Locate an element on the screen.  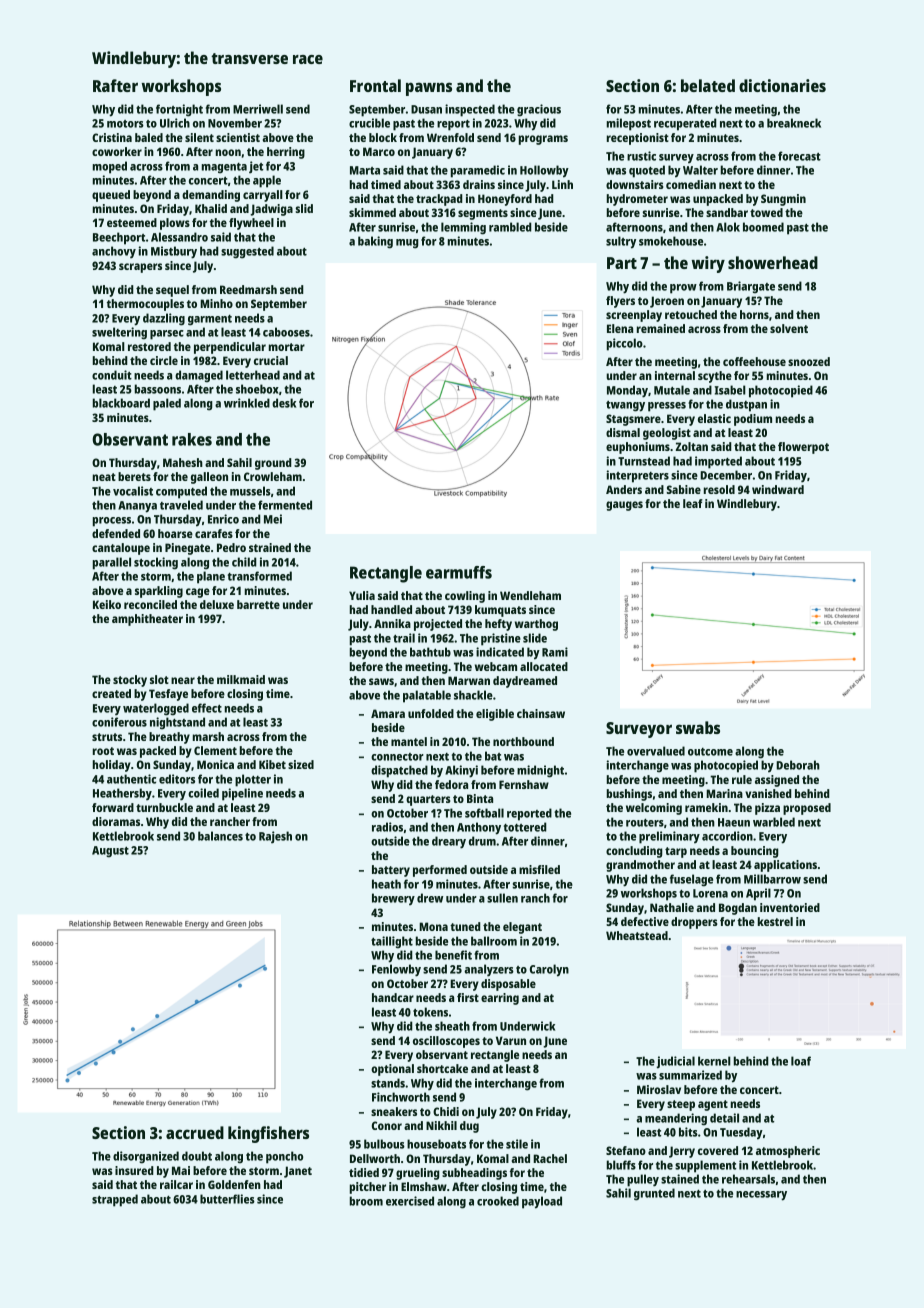
paled is located at coordinates (167, 404).
